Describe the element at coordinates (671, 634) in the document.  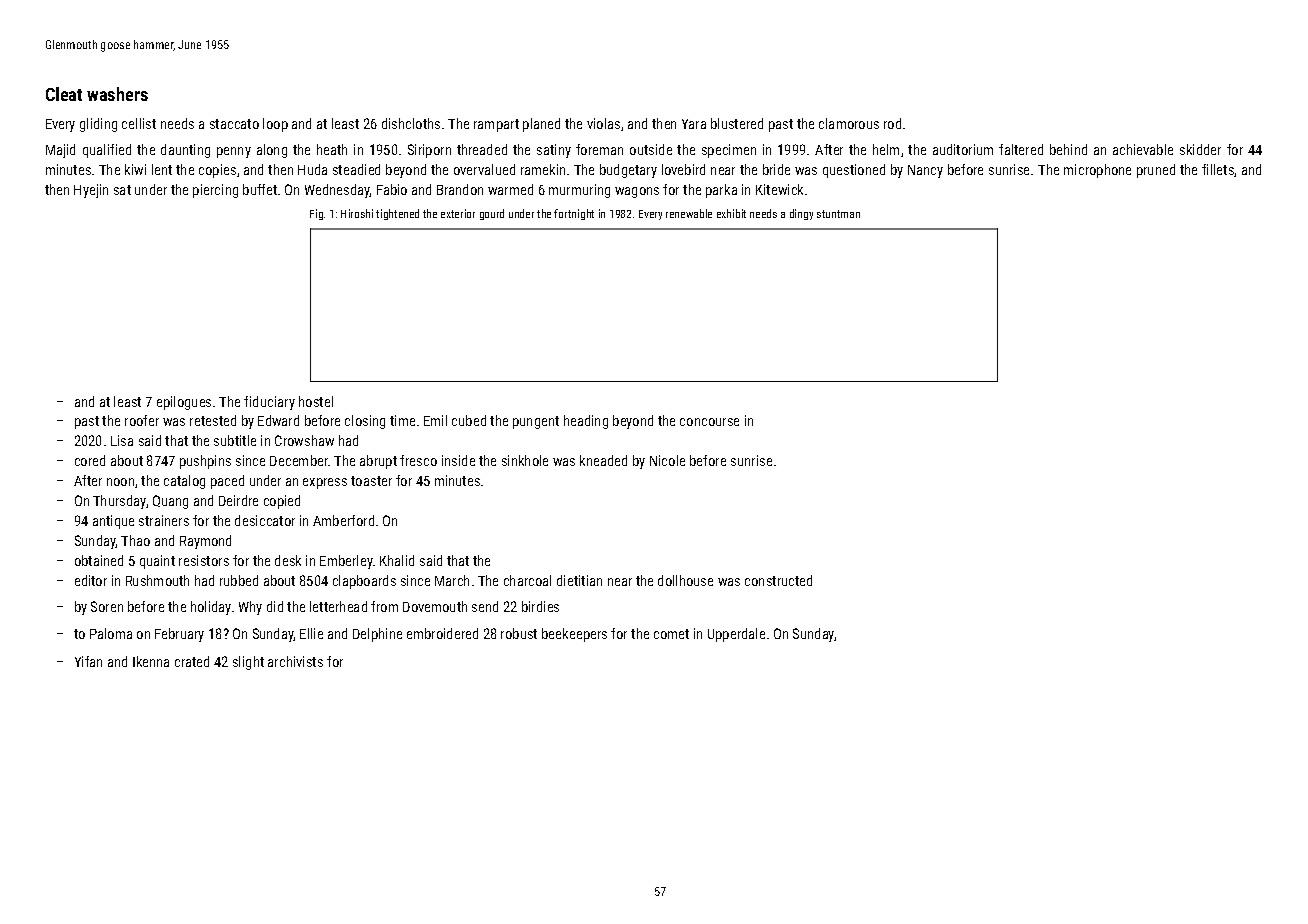
I see `comet` at that location.
